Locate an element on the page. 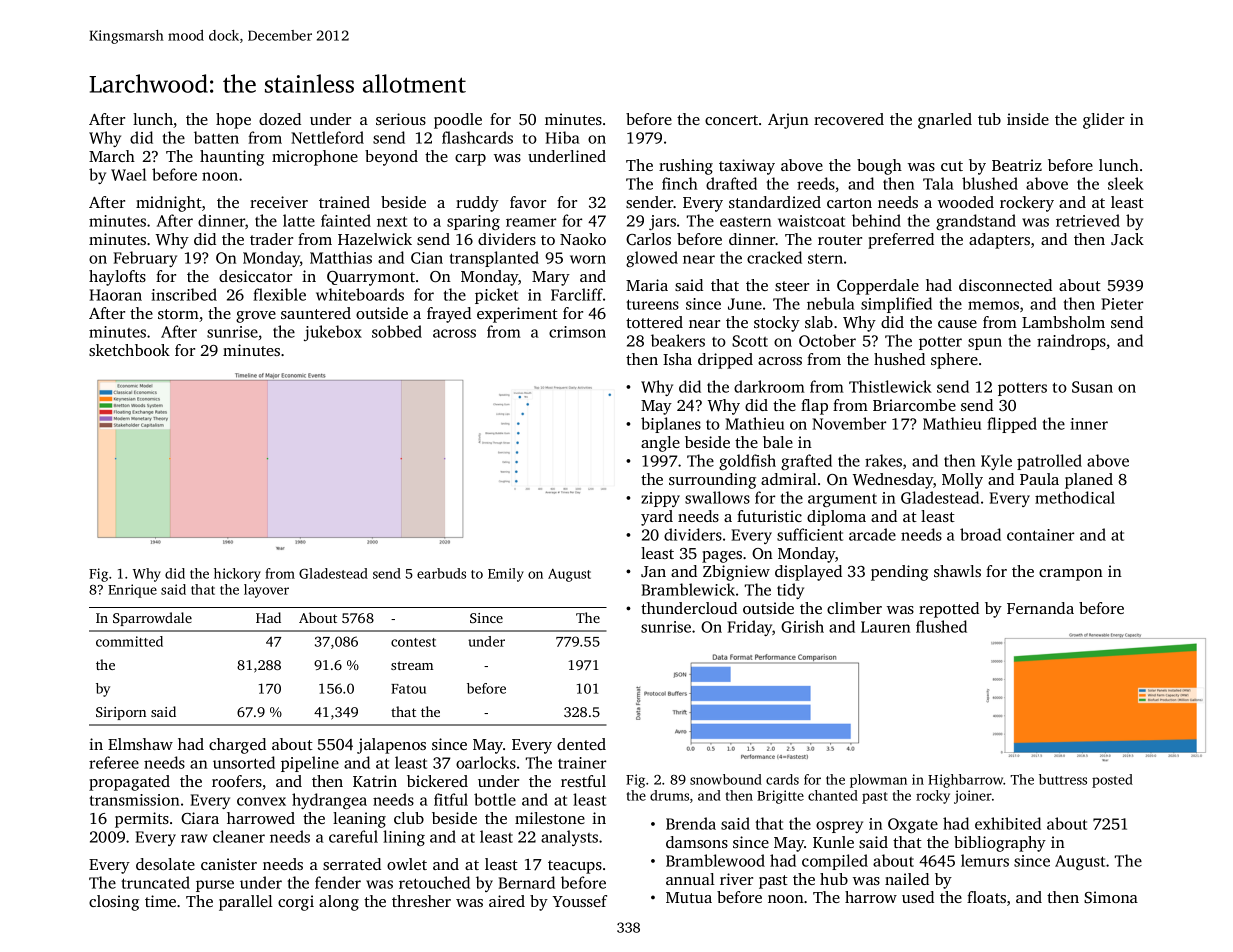  buttress is located at coordinates (1063, 779).
